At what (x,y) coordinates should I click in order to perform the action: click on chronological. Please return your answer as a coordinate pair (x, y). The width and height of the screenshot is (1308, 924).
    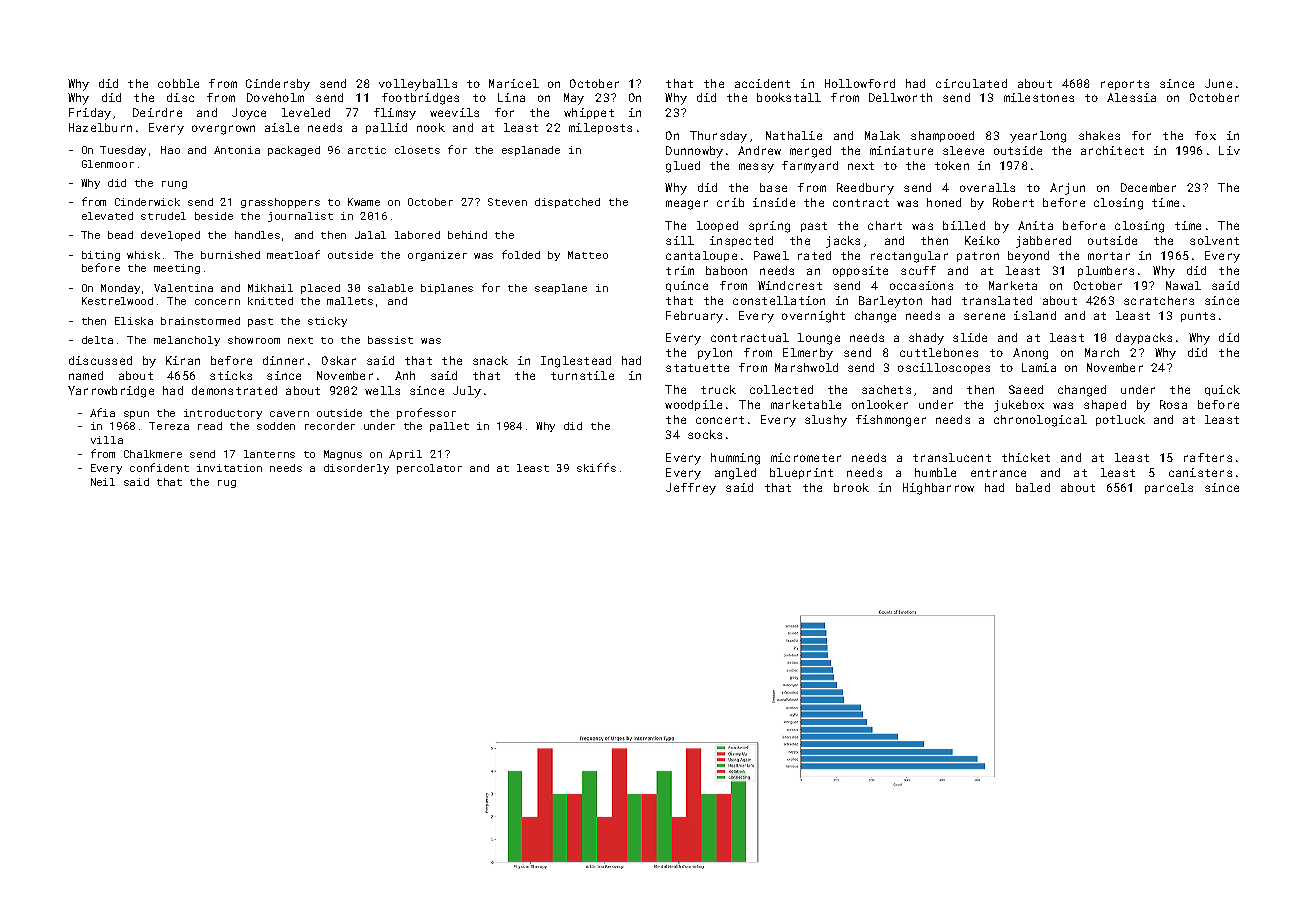
    Looking at the image, I should click on (1040, 421).
